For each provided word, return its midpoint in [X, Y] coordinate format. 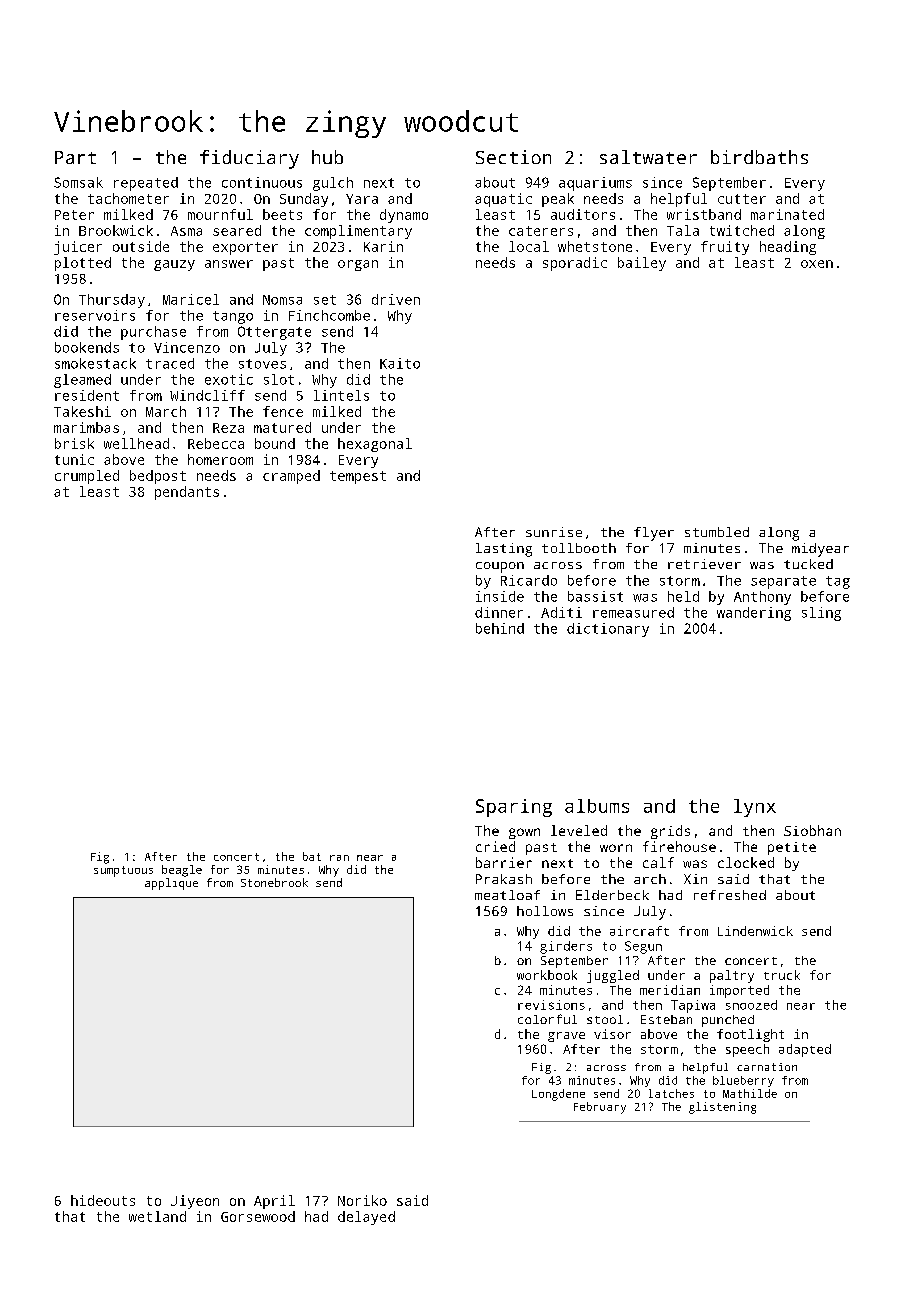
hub [327, 157]
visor [612, 1034]
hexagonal [375, 445]
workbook [547, 975]
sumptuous [123, 871]
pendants [187, 493]
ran [339, 858]
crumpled [87, 477]
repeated [146, 184]
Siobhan [812, 830]
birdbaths [759, 157]
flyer [654, 534]
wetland [157, 1216]
